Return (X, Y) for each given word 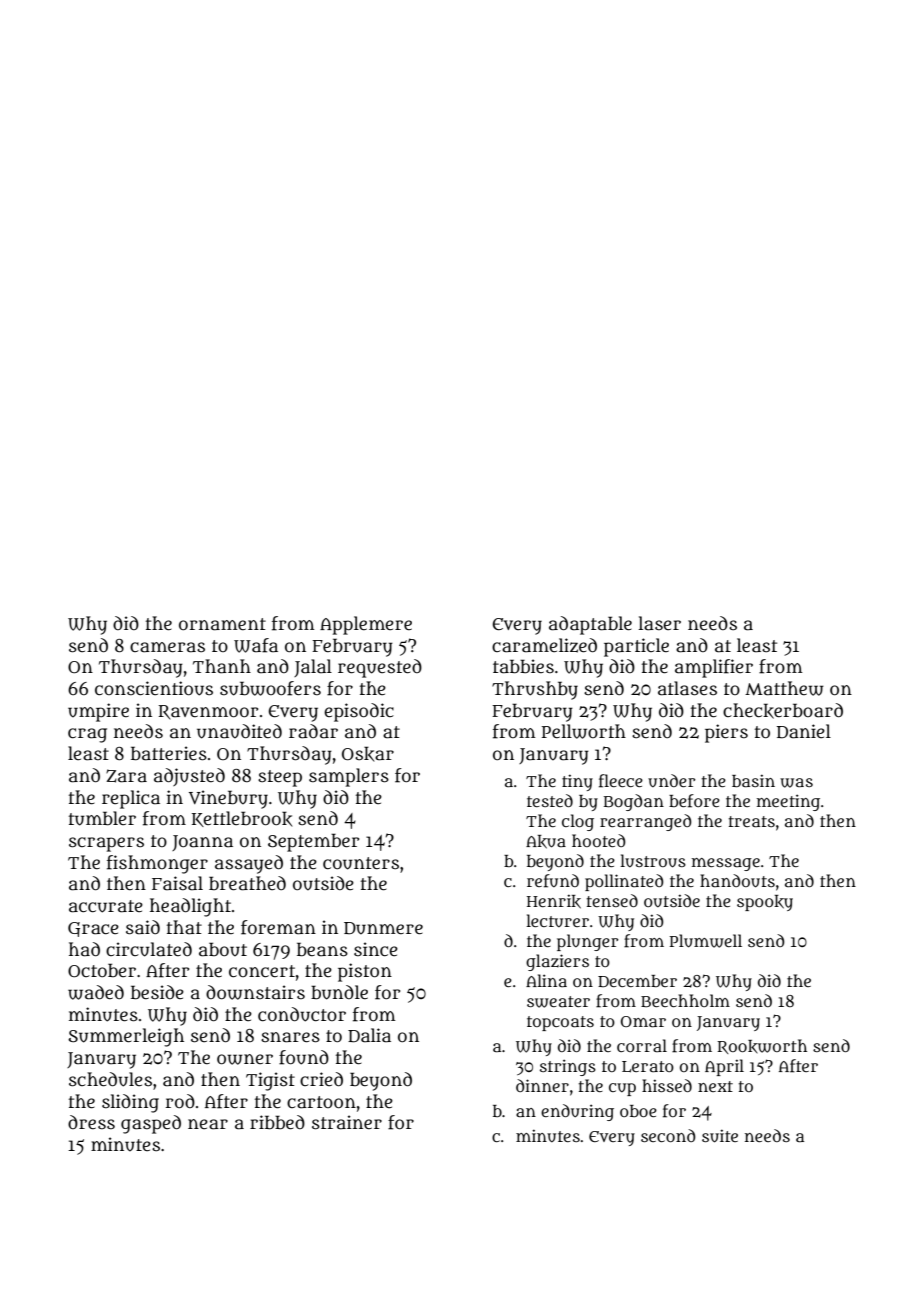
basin (753, 780)
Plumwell (706, 941)
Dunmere (383, 928)
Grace (93, 929)
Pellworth (584, 731)
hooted (599, 840)
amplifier (714, 668)
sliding (130, 1103)
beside (157, 992)
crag (87, 735)
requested (380, 668)
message (726, 864)
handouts (737, 881)
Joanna (202, 843)
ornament (222, 624)
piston (365, 972)
